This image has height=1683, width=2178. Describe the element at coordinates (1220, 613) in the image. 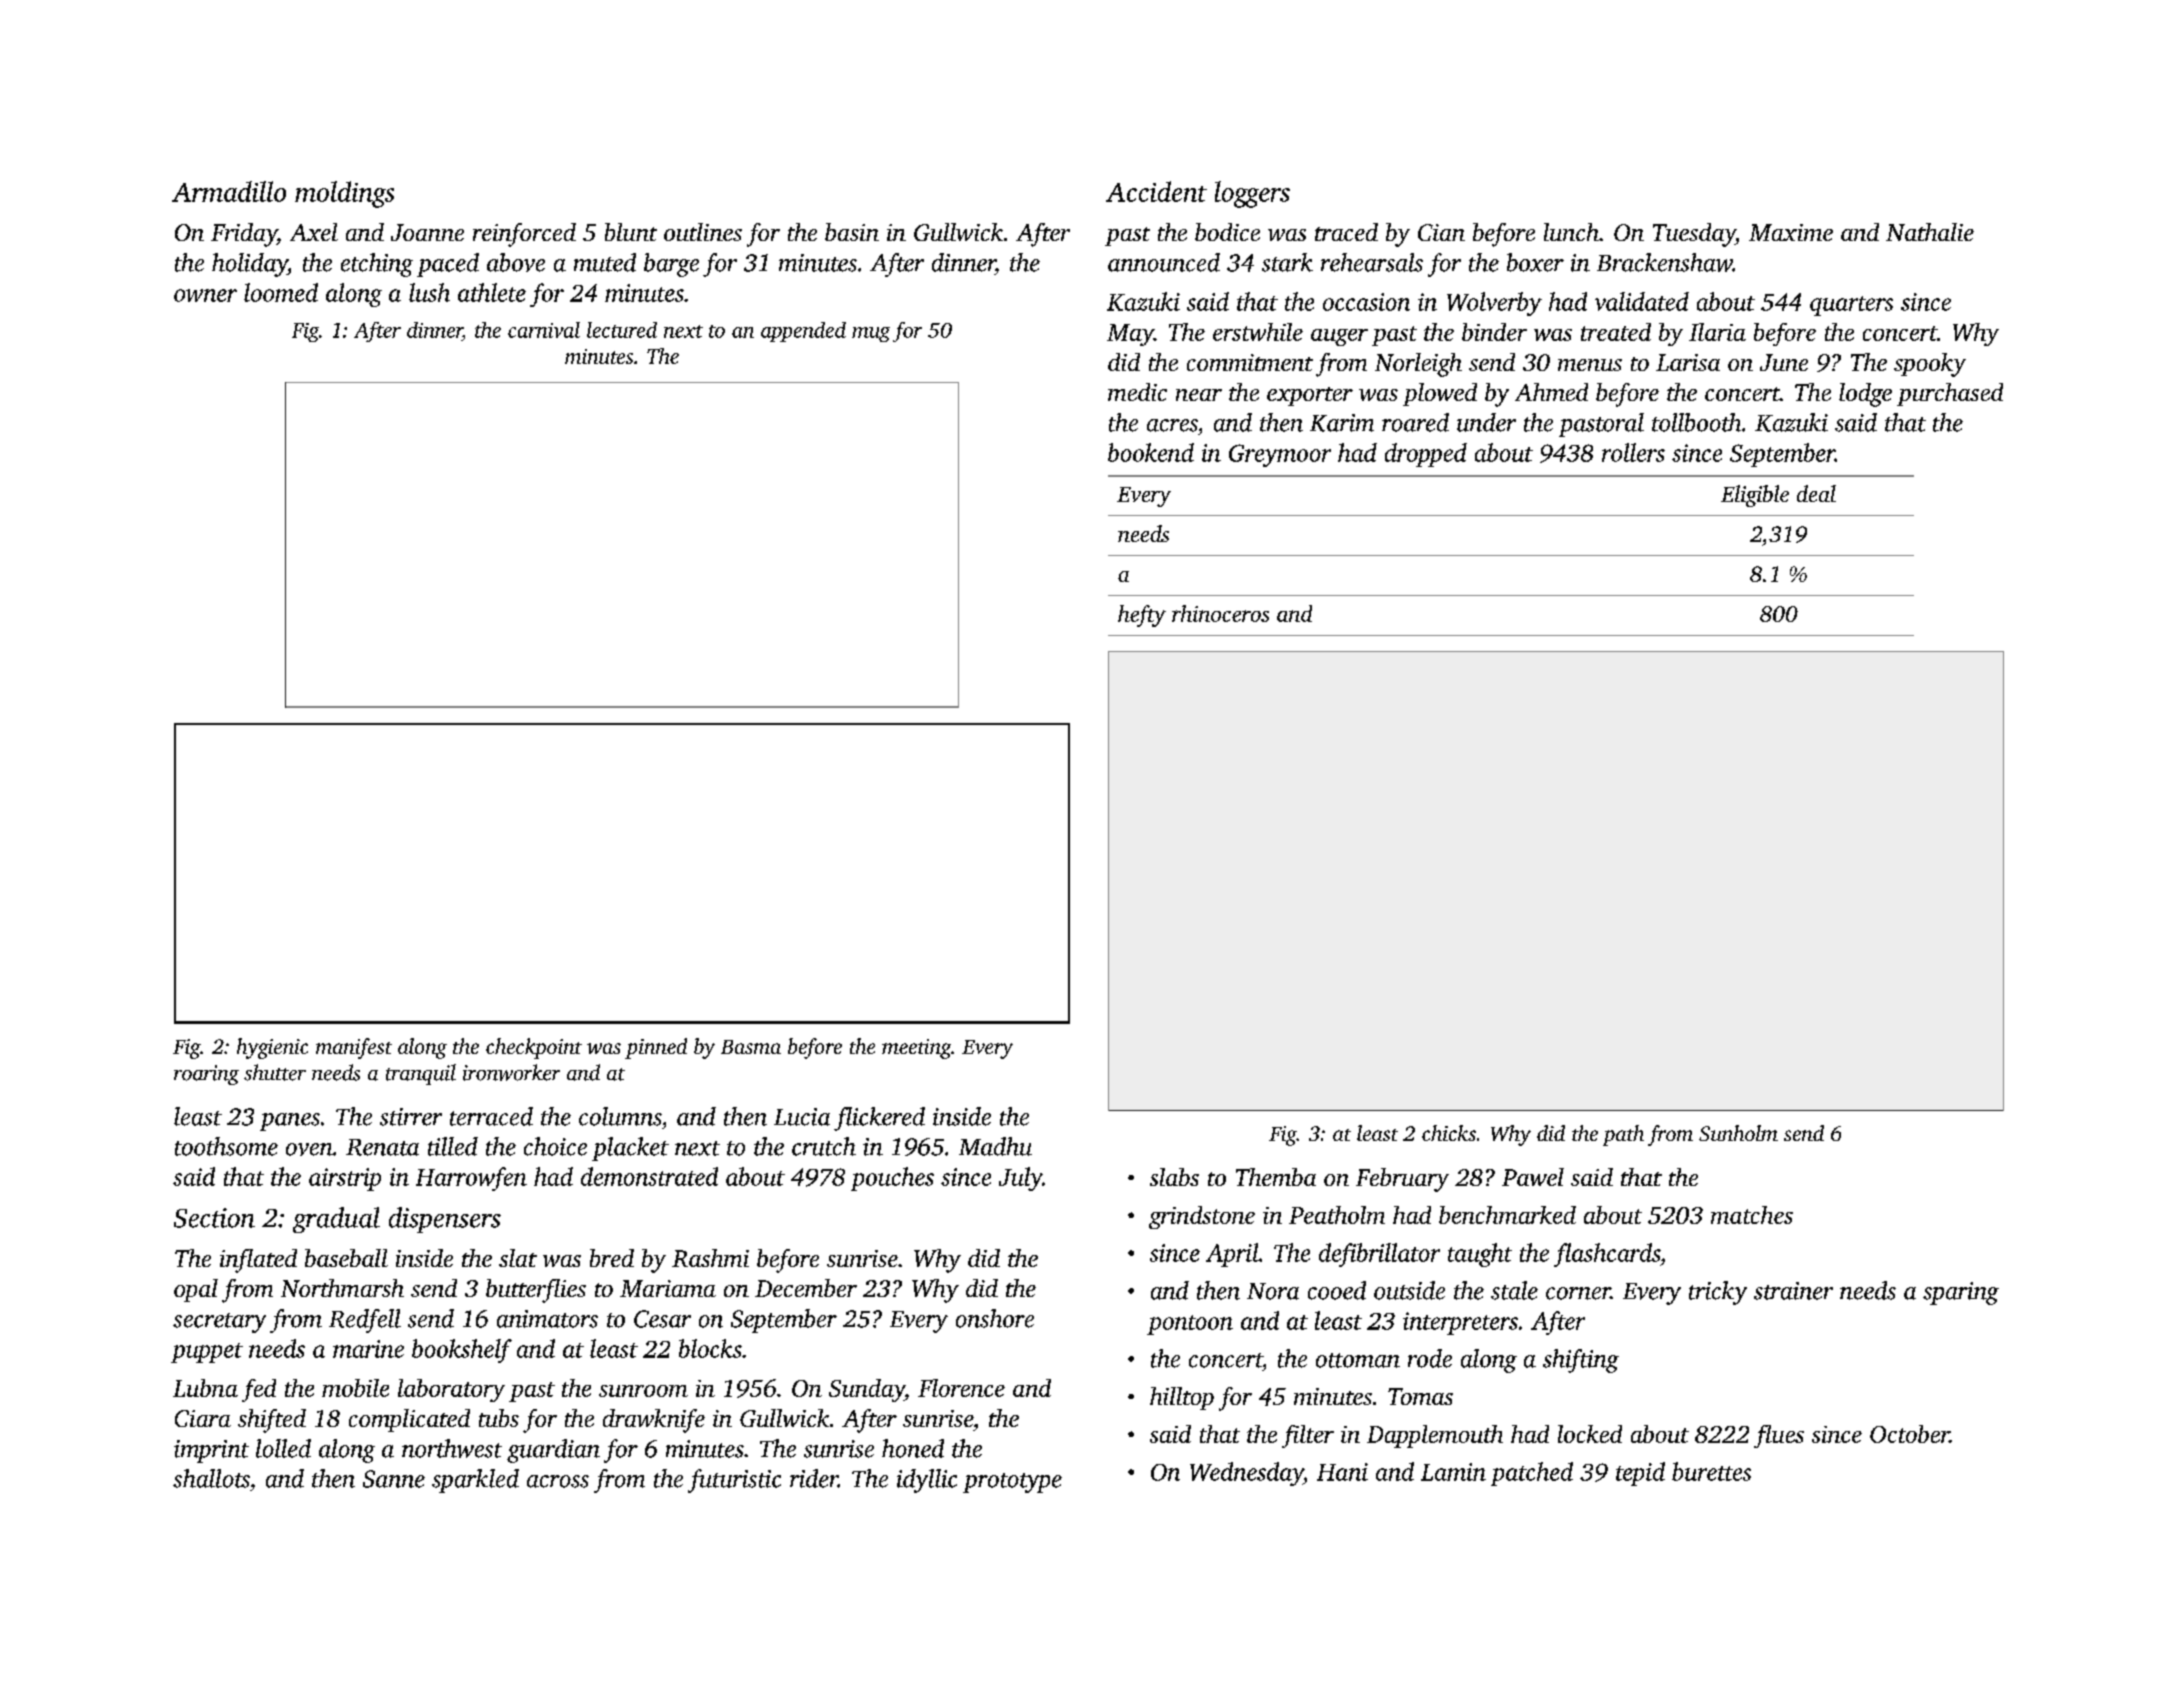

I see `rhinoceros` at that location.
